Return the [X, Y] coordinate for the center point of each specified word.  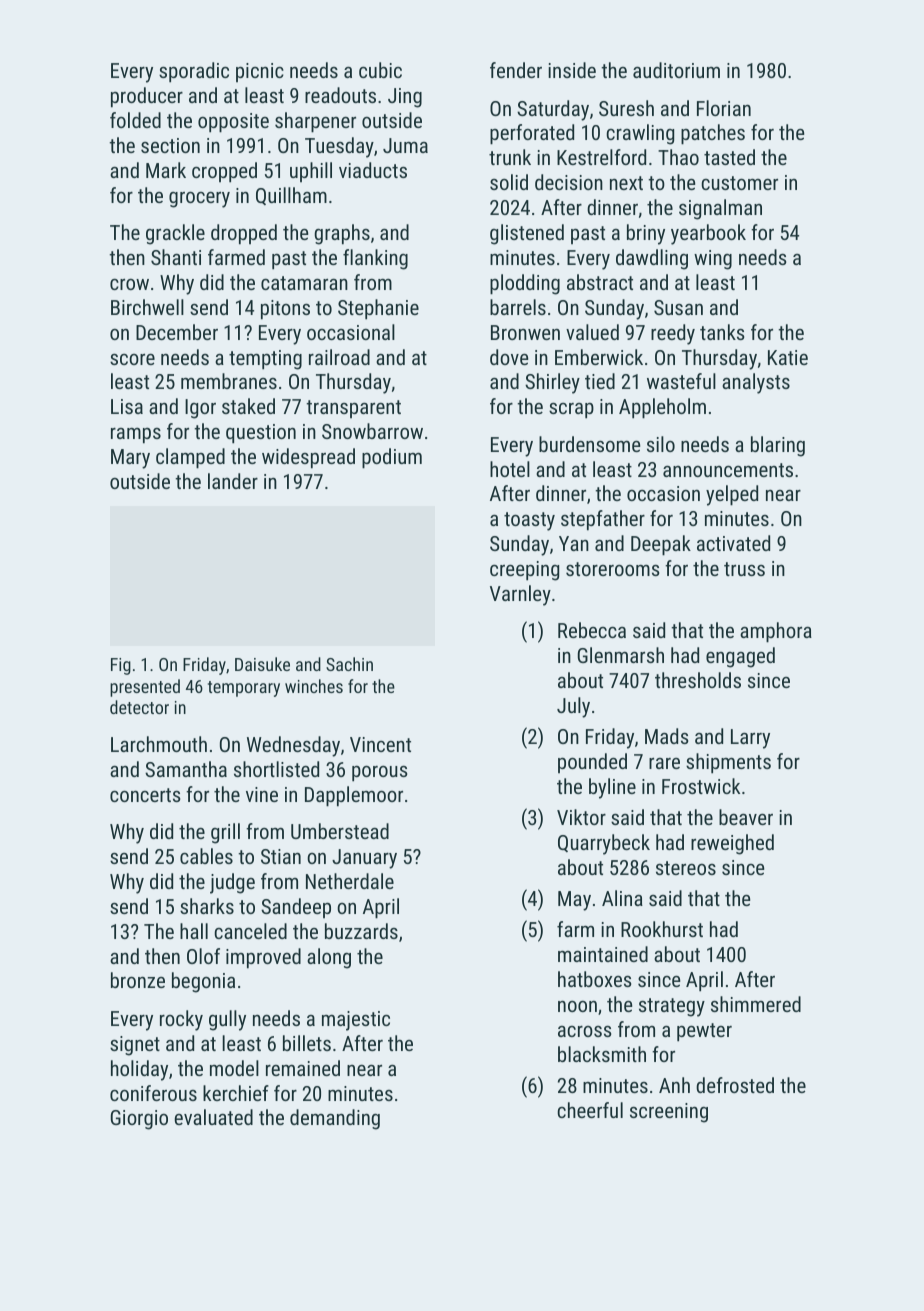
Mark [166, 170]
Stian [281, 856]
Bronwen [525, 332]
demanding [335, 1119]
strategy [672, 1007]
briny [646, 234]
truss [744, 569]
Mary [130, 459]
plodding [525, 284]
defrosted [735, 1085]
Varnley [520, 595]
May [574, 901]
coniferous [153, 1093]
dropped [244, 234]
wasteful [681, 381]
